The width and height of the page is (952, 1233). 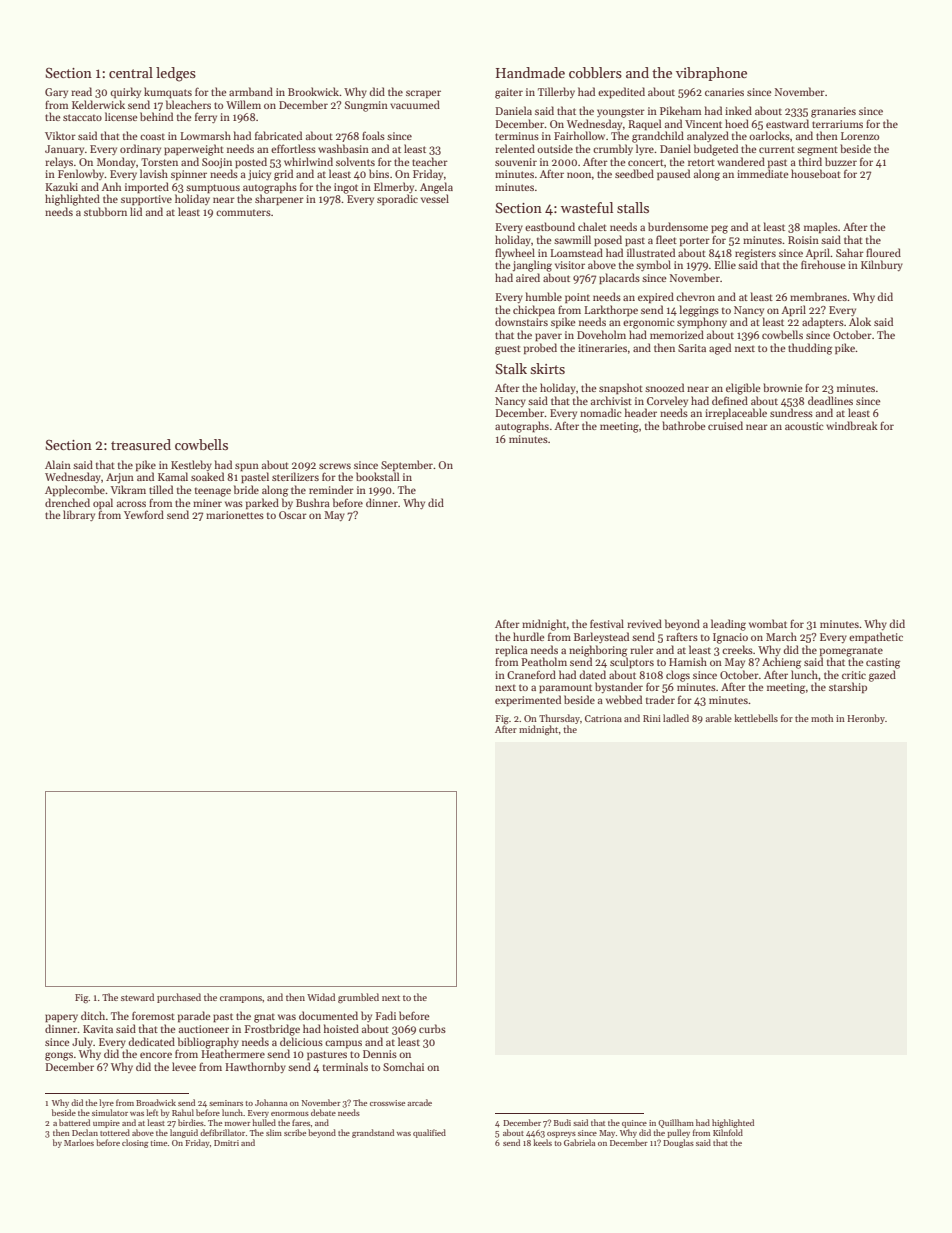 I want to click on treasured, so click(x=141, y=444).
